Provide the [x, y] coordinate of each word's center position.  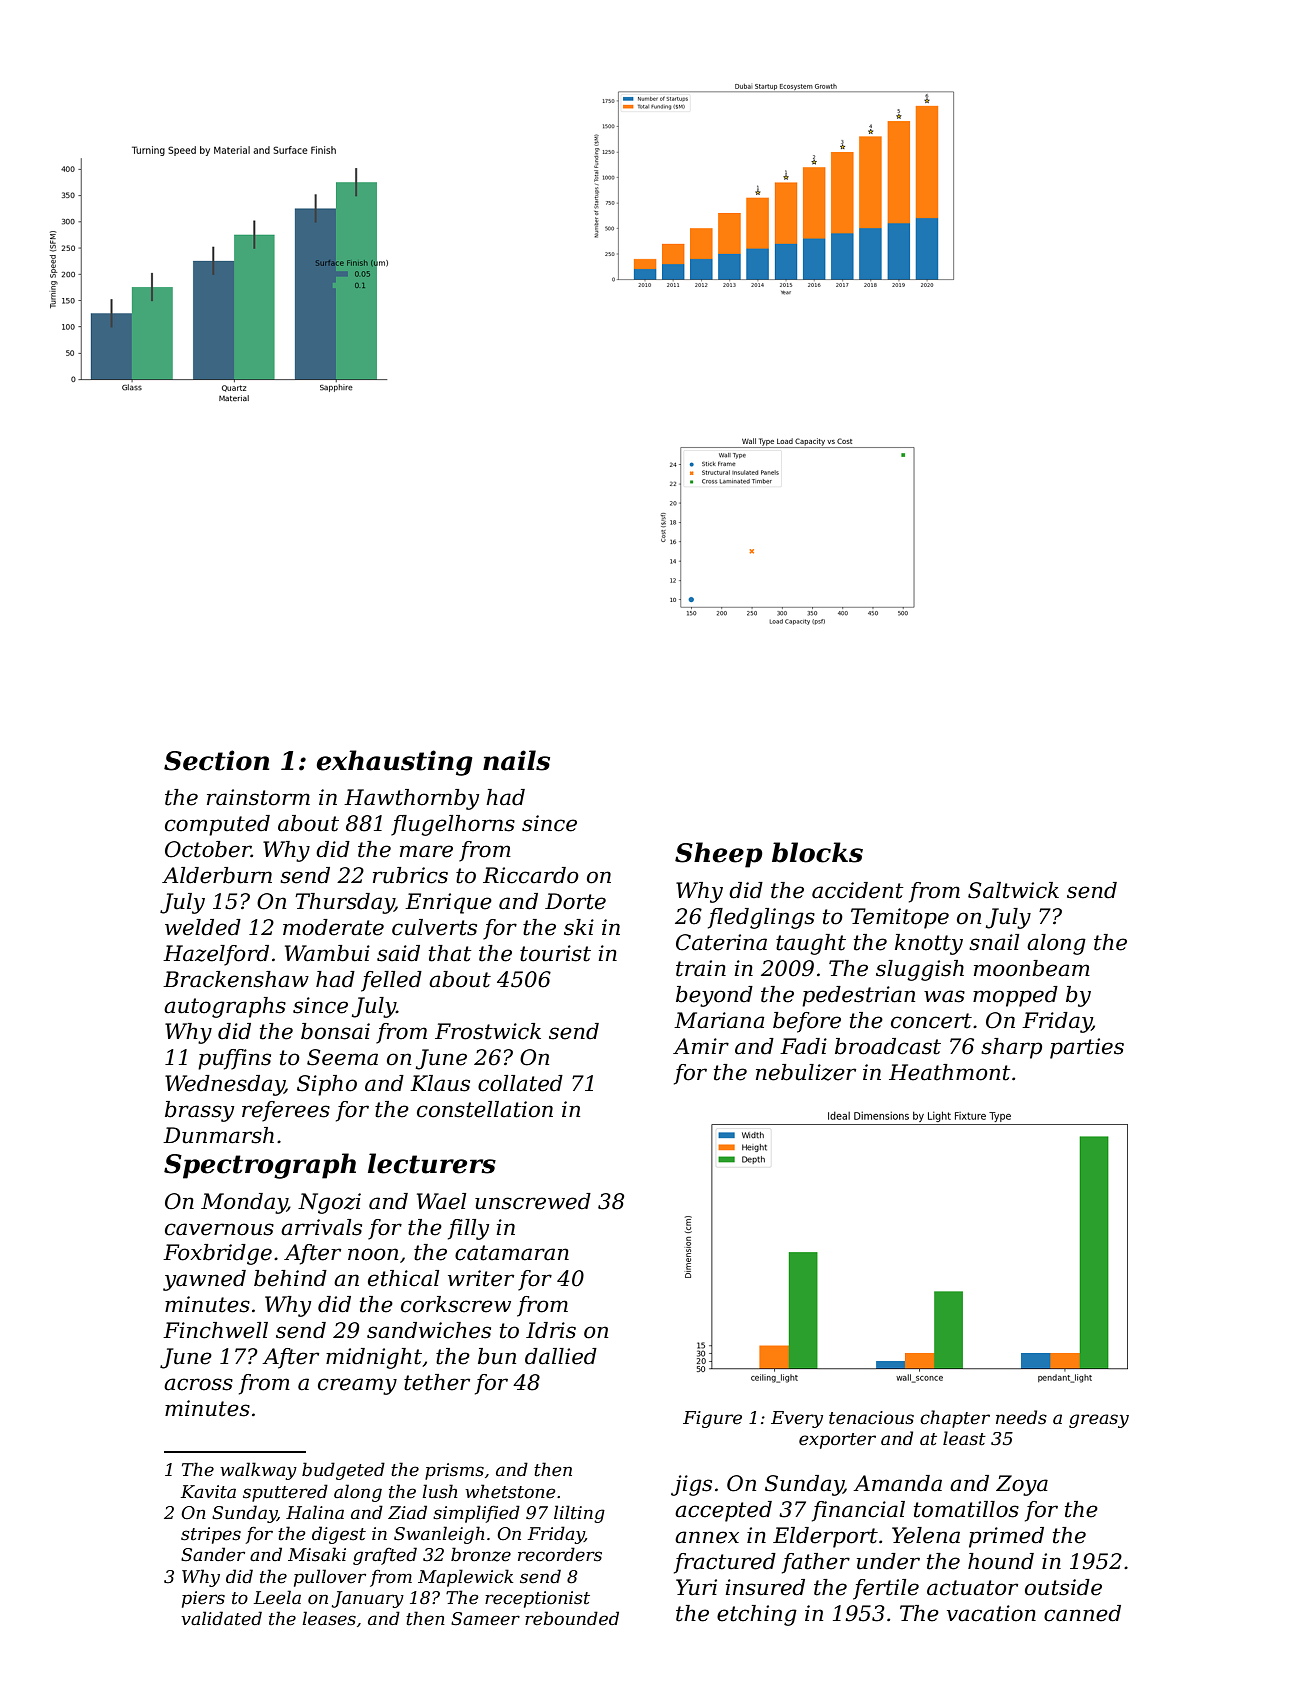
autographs [225, 1007]
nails [516, 760]
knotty [929, 944]
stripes [211, 1535]
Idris [551, 1330]
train [701, 968]
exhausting [395, 763]
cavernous [219, 1229]
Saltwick [1013, 890]
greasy [1099, 1421]
